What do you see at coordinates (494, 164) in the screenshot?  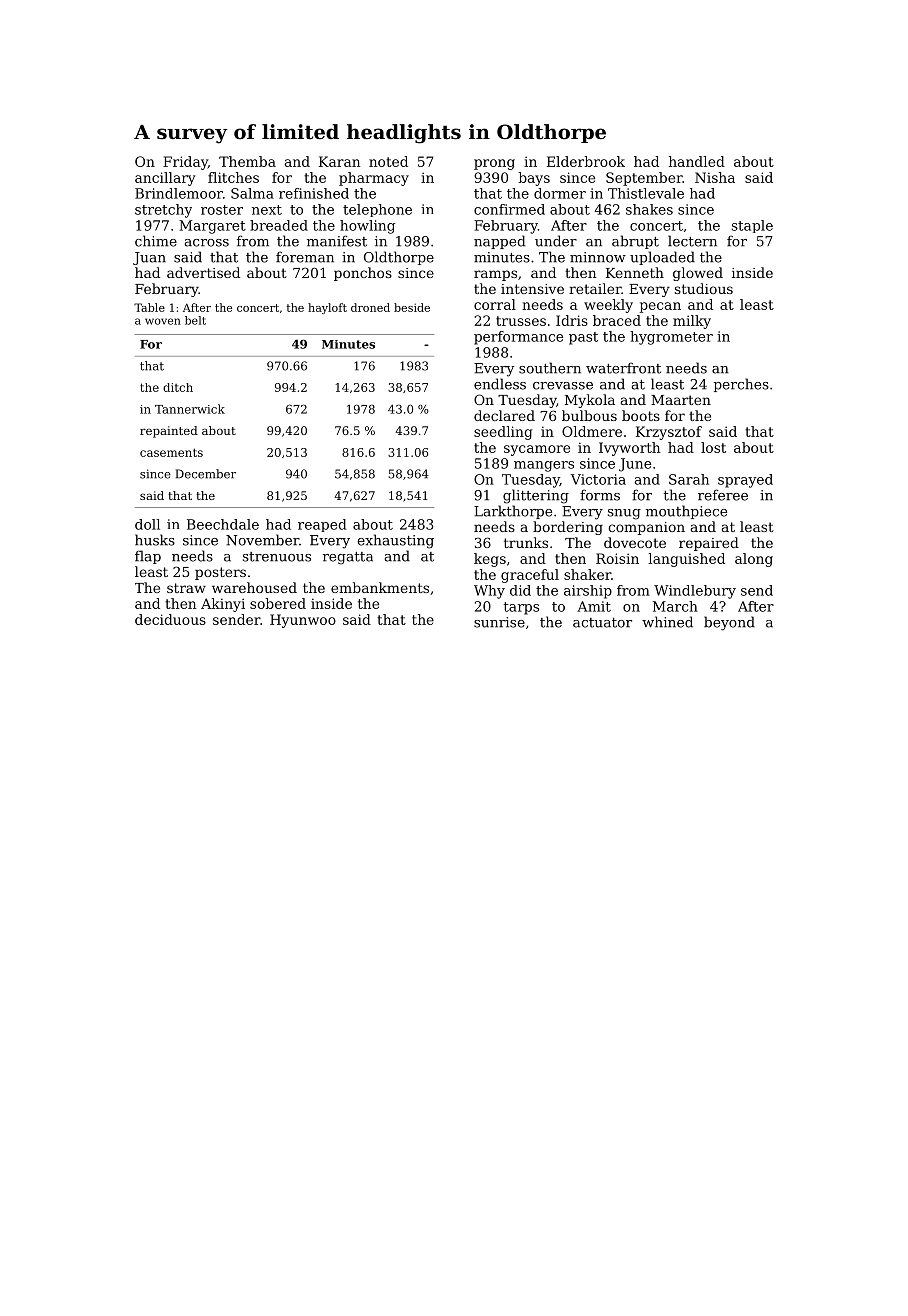 I see `prong` at bounding box center [494, 164].
